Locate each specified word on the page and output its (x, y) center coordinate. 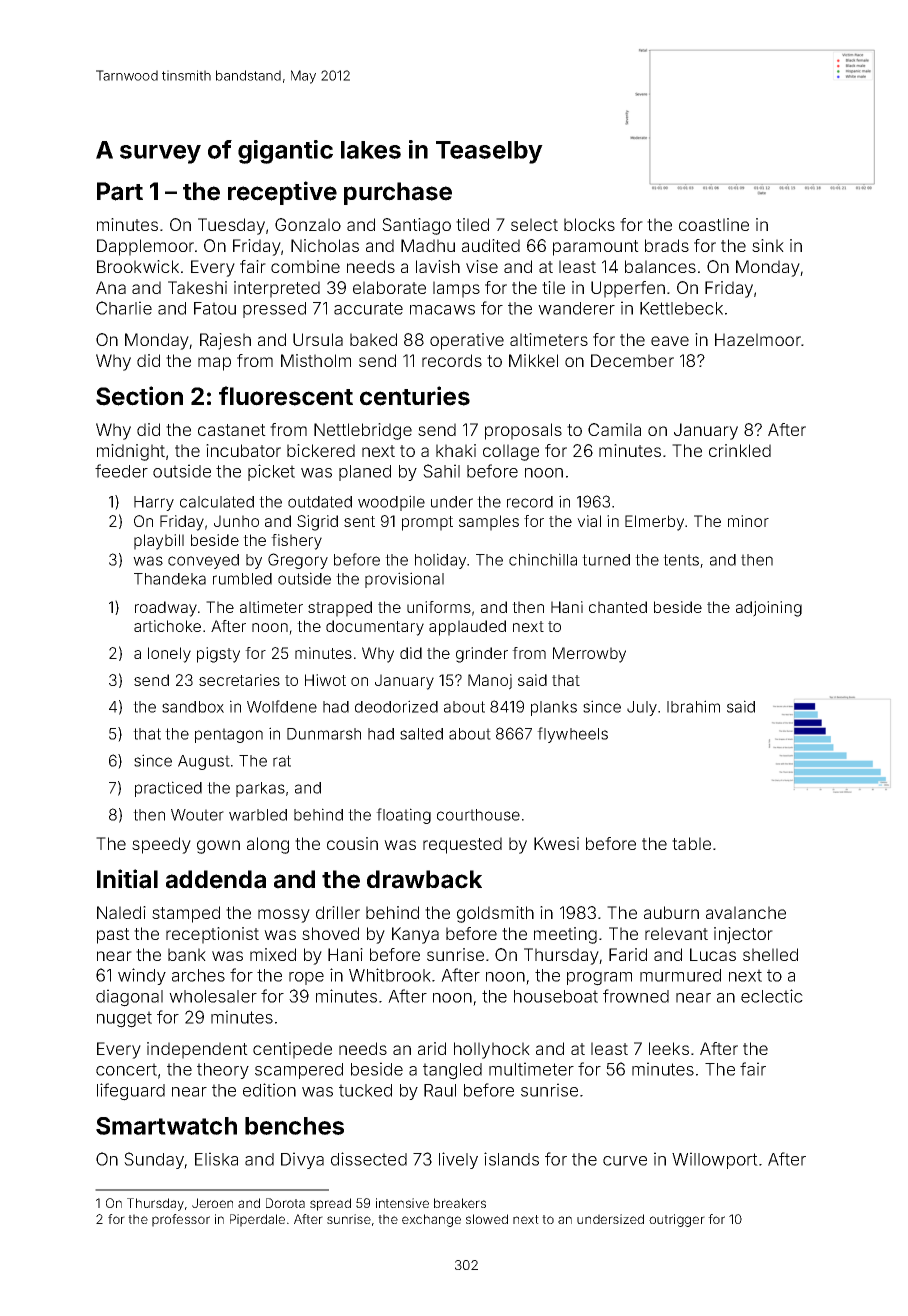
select (534, 224)
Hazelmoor (758, 339)
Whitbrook (390, 975)
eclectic (772, 996)
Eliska (216, 1159)
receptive (282, 193)
